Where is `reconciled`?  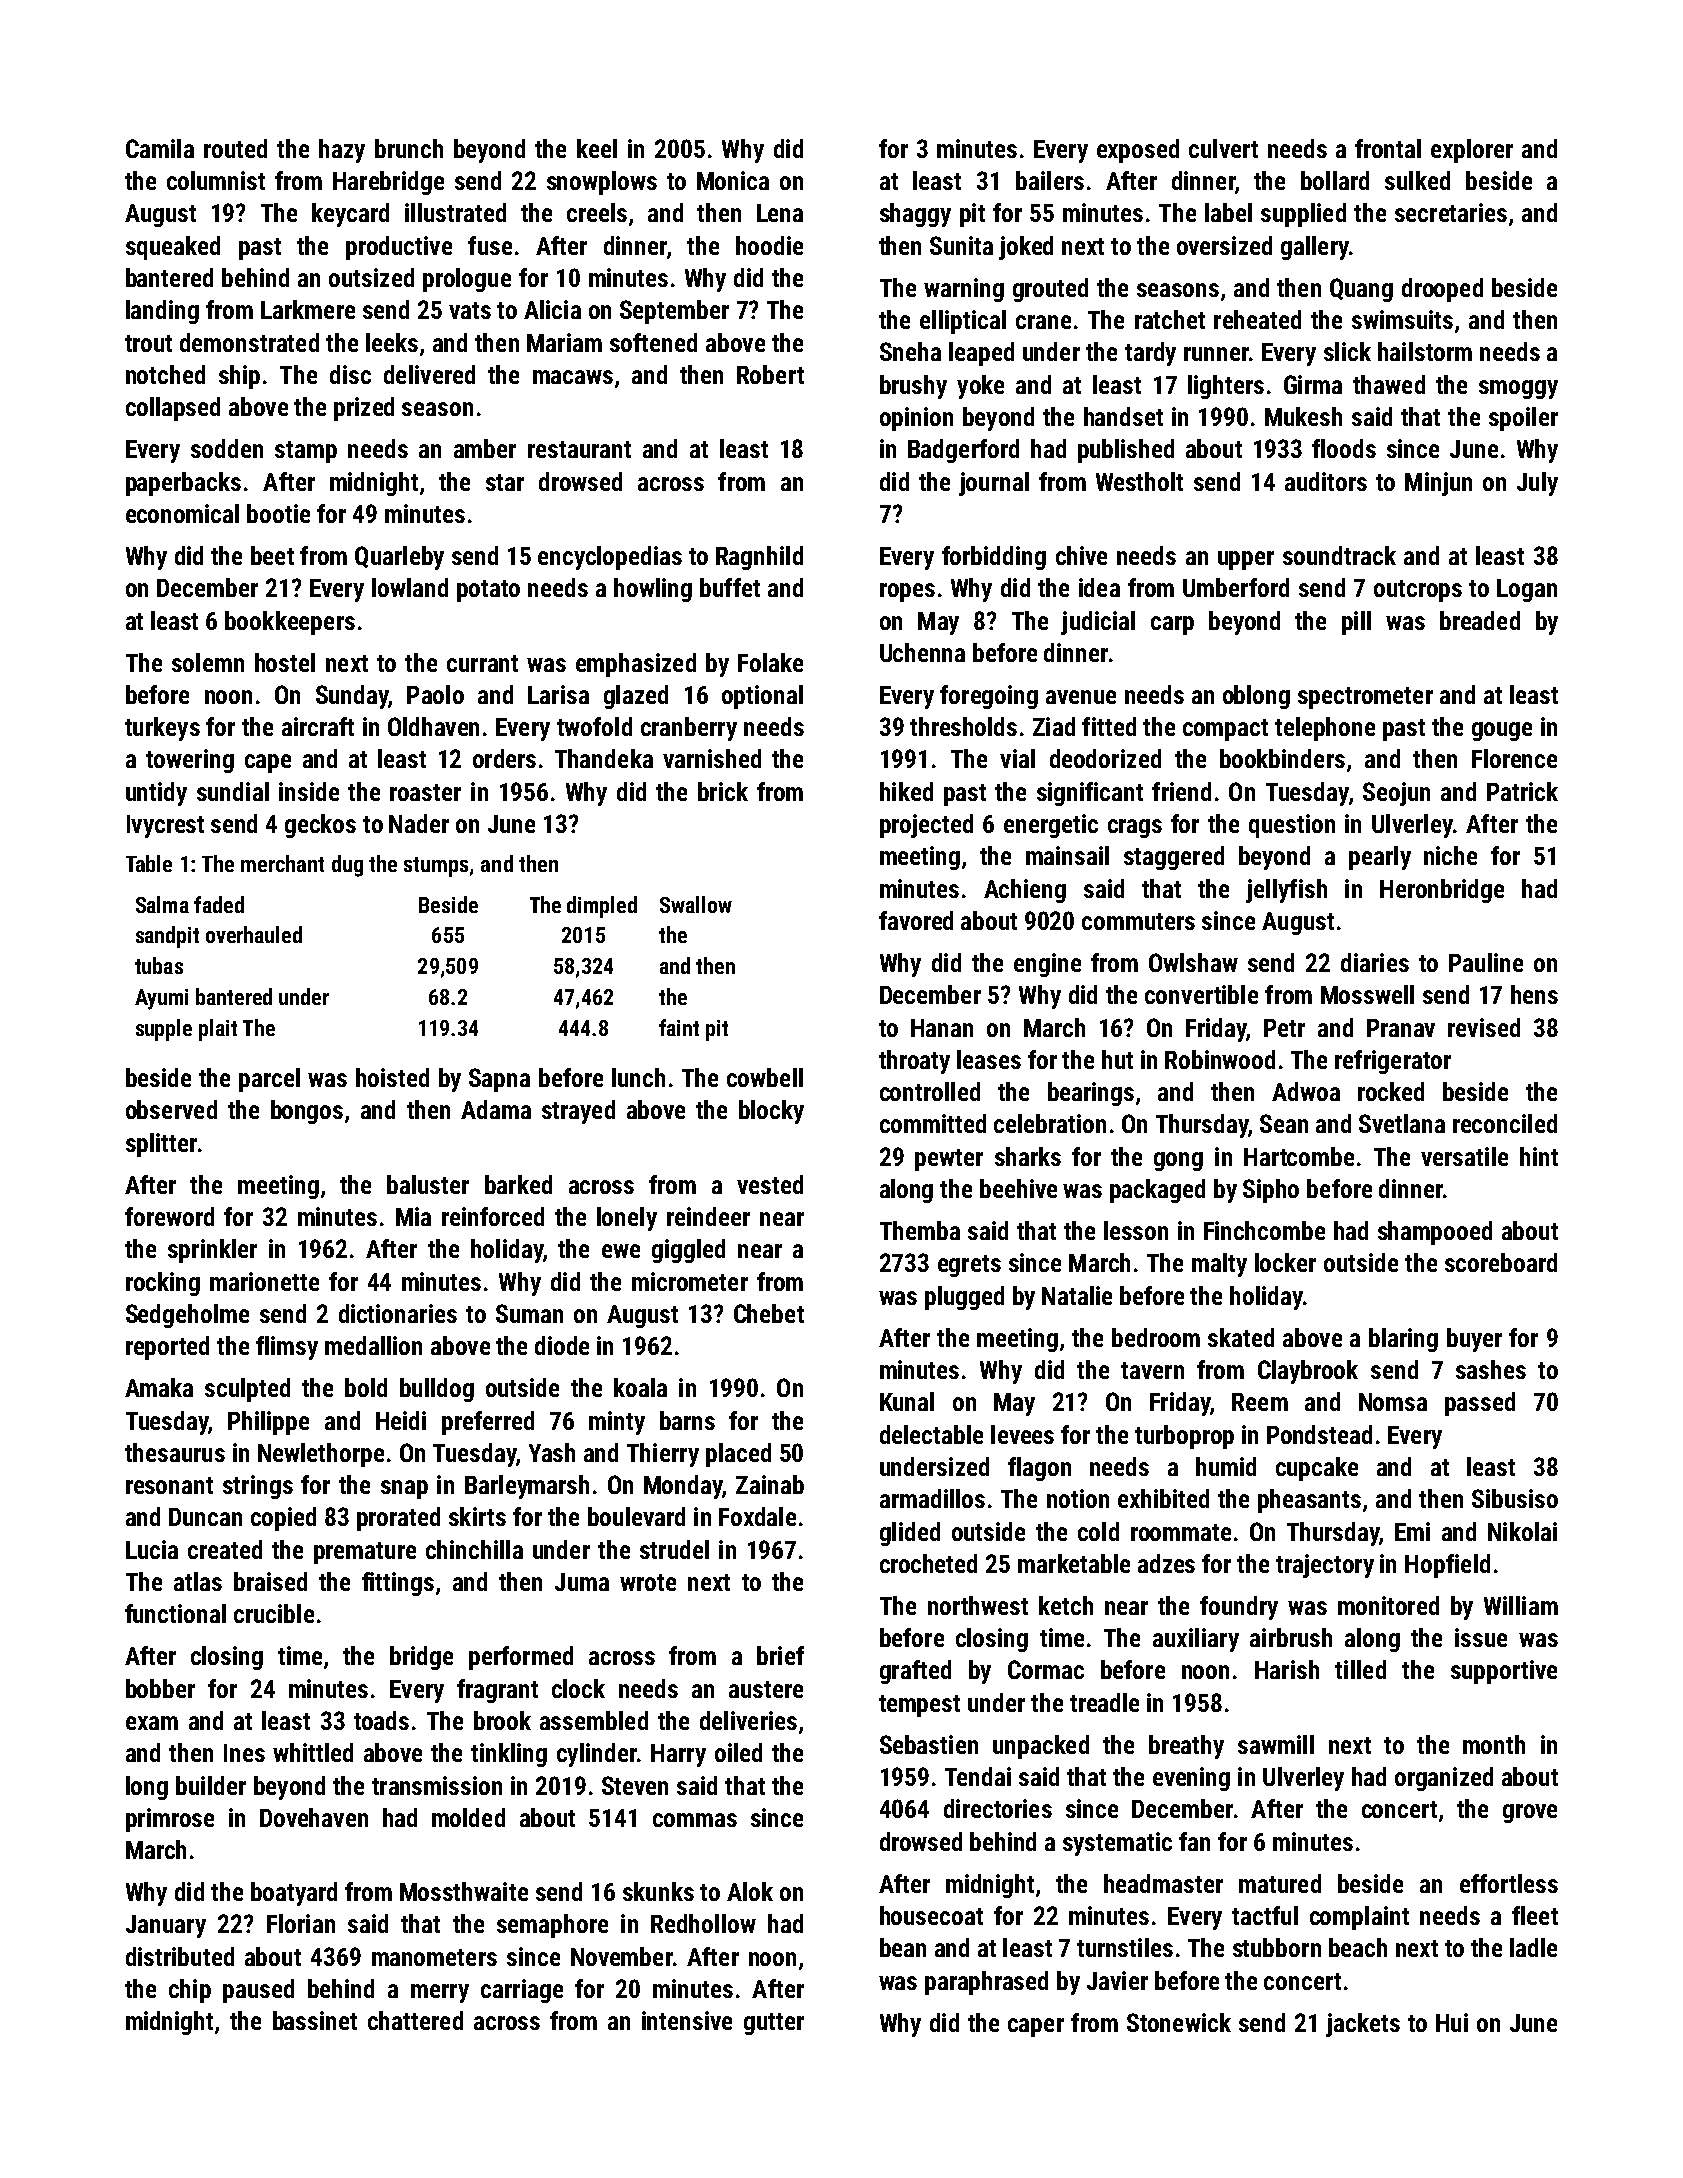
reconciled is located at coordinates (1505, 1123).
